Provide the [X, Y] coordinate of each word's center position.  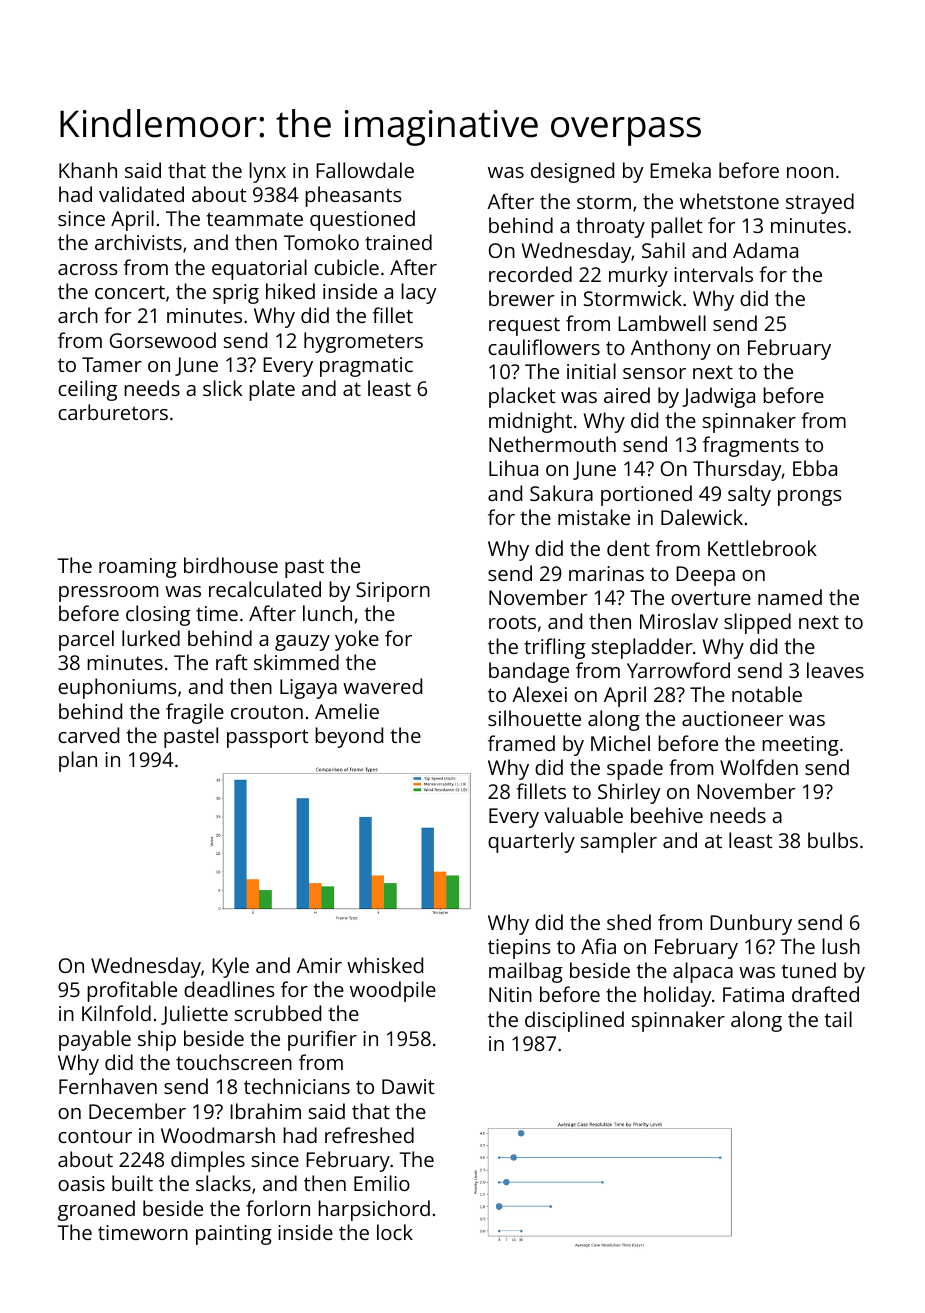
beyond [349, 737]
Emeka [680, 170]
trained [398, 242]
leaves [835, 670]
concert [130, 292]
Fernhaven [108, 1086]
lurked [151, 638]
